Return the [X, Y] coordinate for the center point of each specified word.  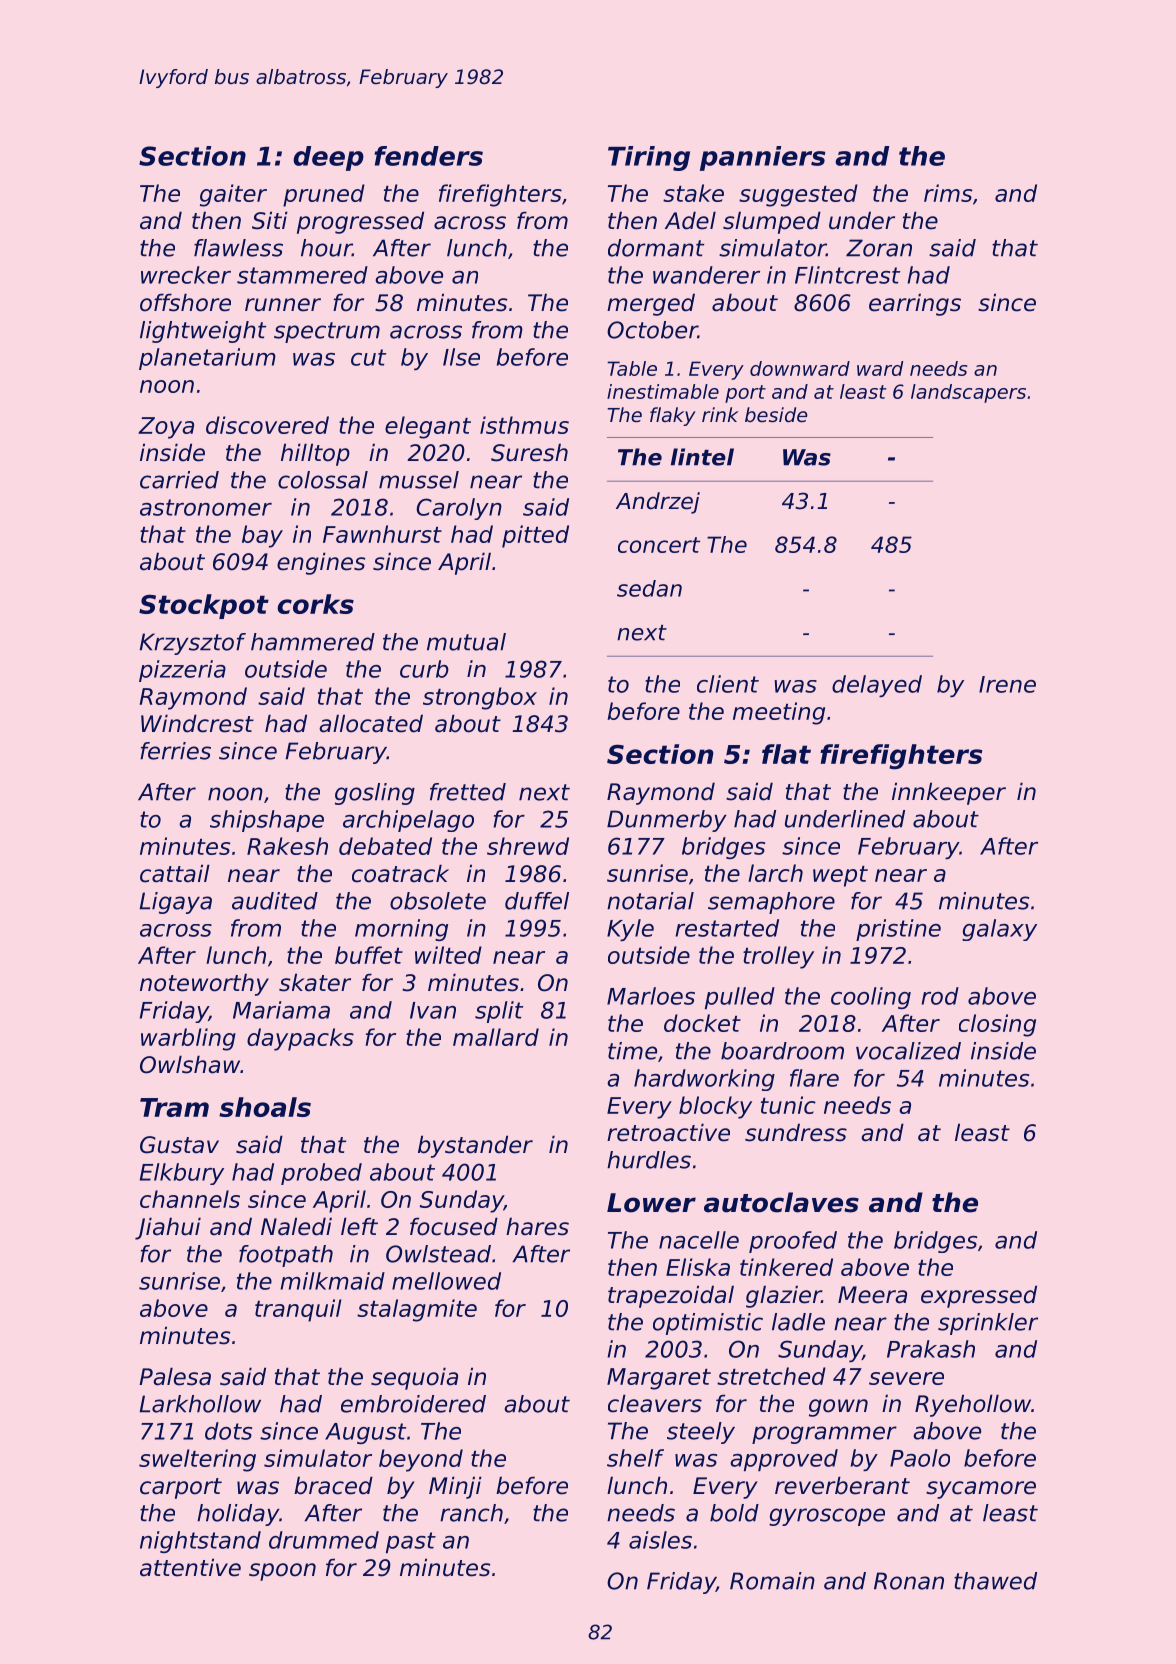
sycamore [981, 1490]
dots [228, 1431]
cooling [871, 998]
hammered [313, 642]
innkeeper [949, 793]
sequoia [414, 1378]
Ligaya [176, 903]
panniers [763, 158]
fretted [468, 792]
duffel [537, 901]
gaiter [233, 195]
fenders [428, 156]
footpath [286, 1256]
